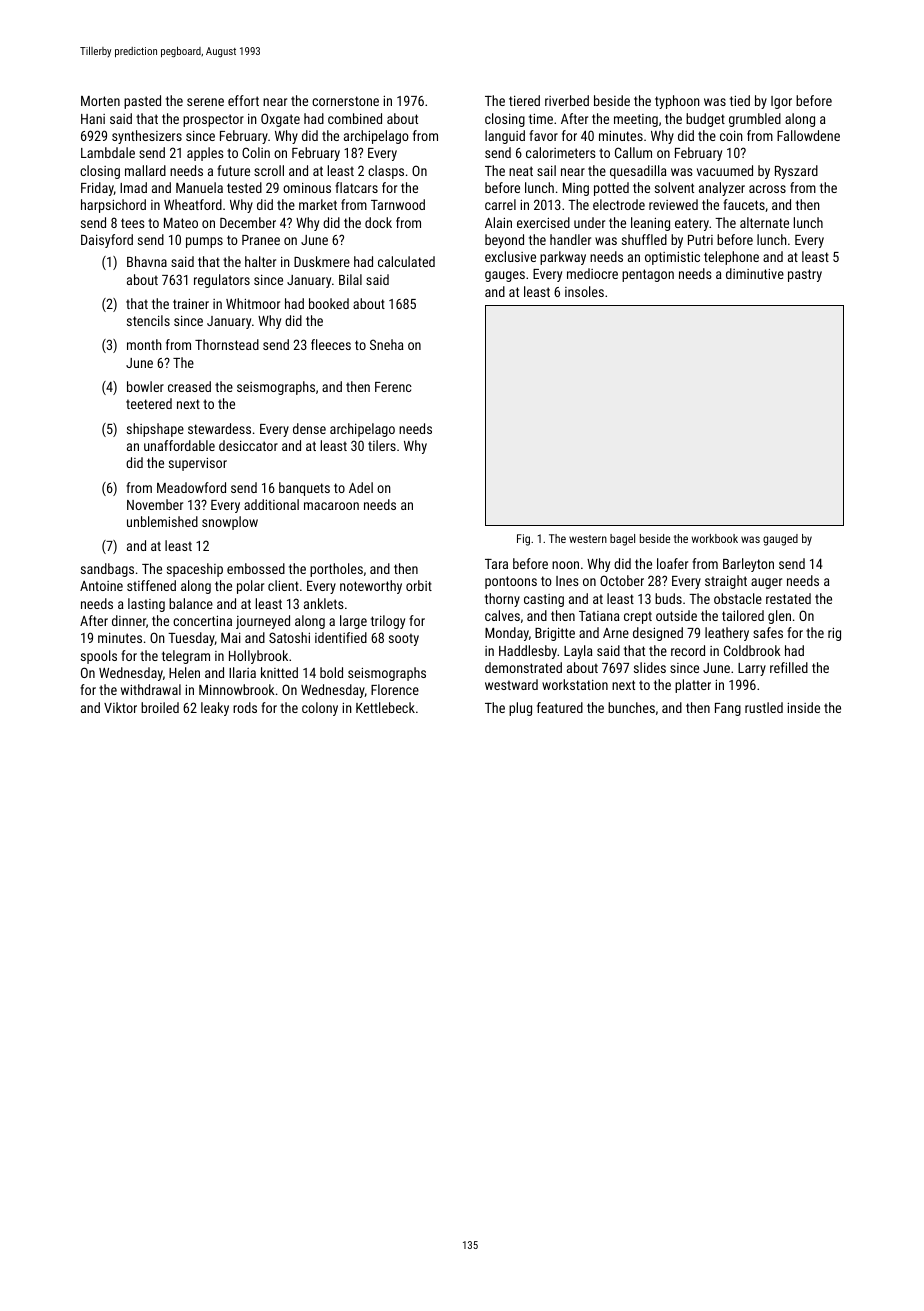 This page has width=924, height=1311. Describe the element at coordinates (129, 620) in the page. I see `dinner` at that location.
